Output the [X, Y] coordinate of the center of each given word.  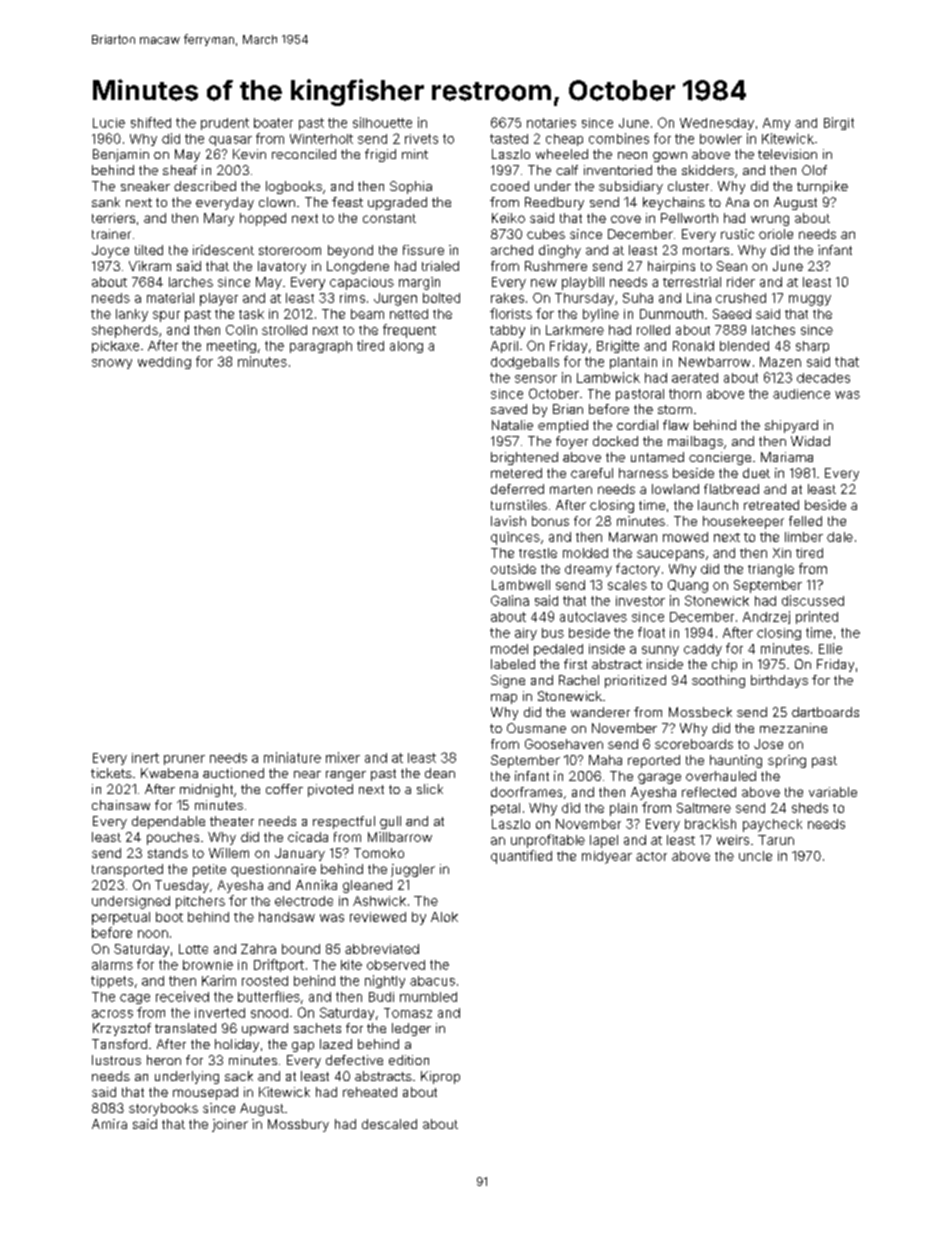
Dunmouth [671, 314]
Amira [109, 1124]
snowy [112, 364]
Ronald [693, 346]
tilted [149, 250]
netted [409, 314]
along [406, 347]
